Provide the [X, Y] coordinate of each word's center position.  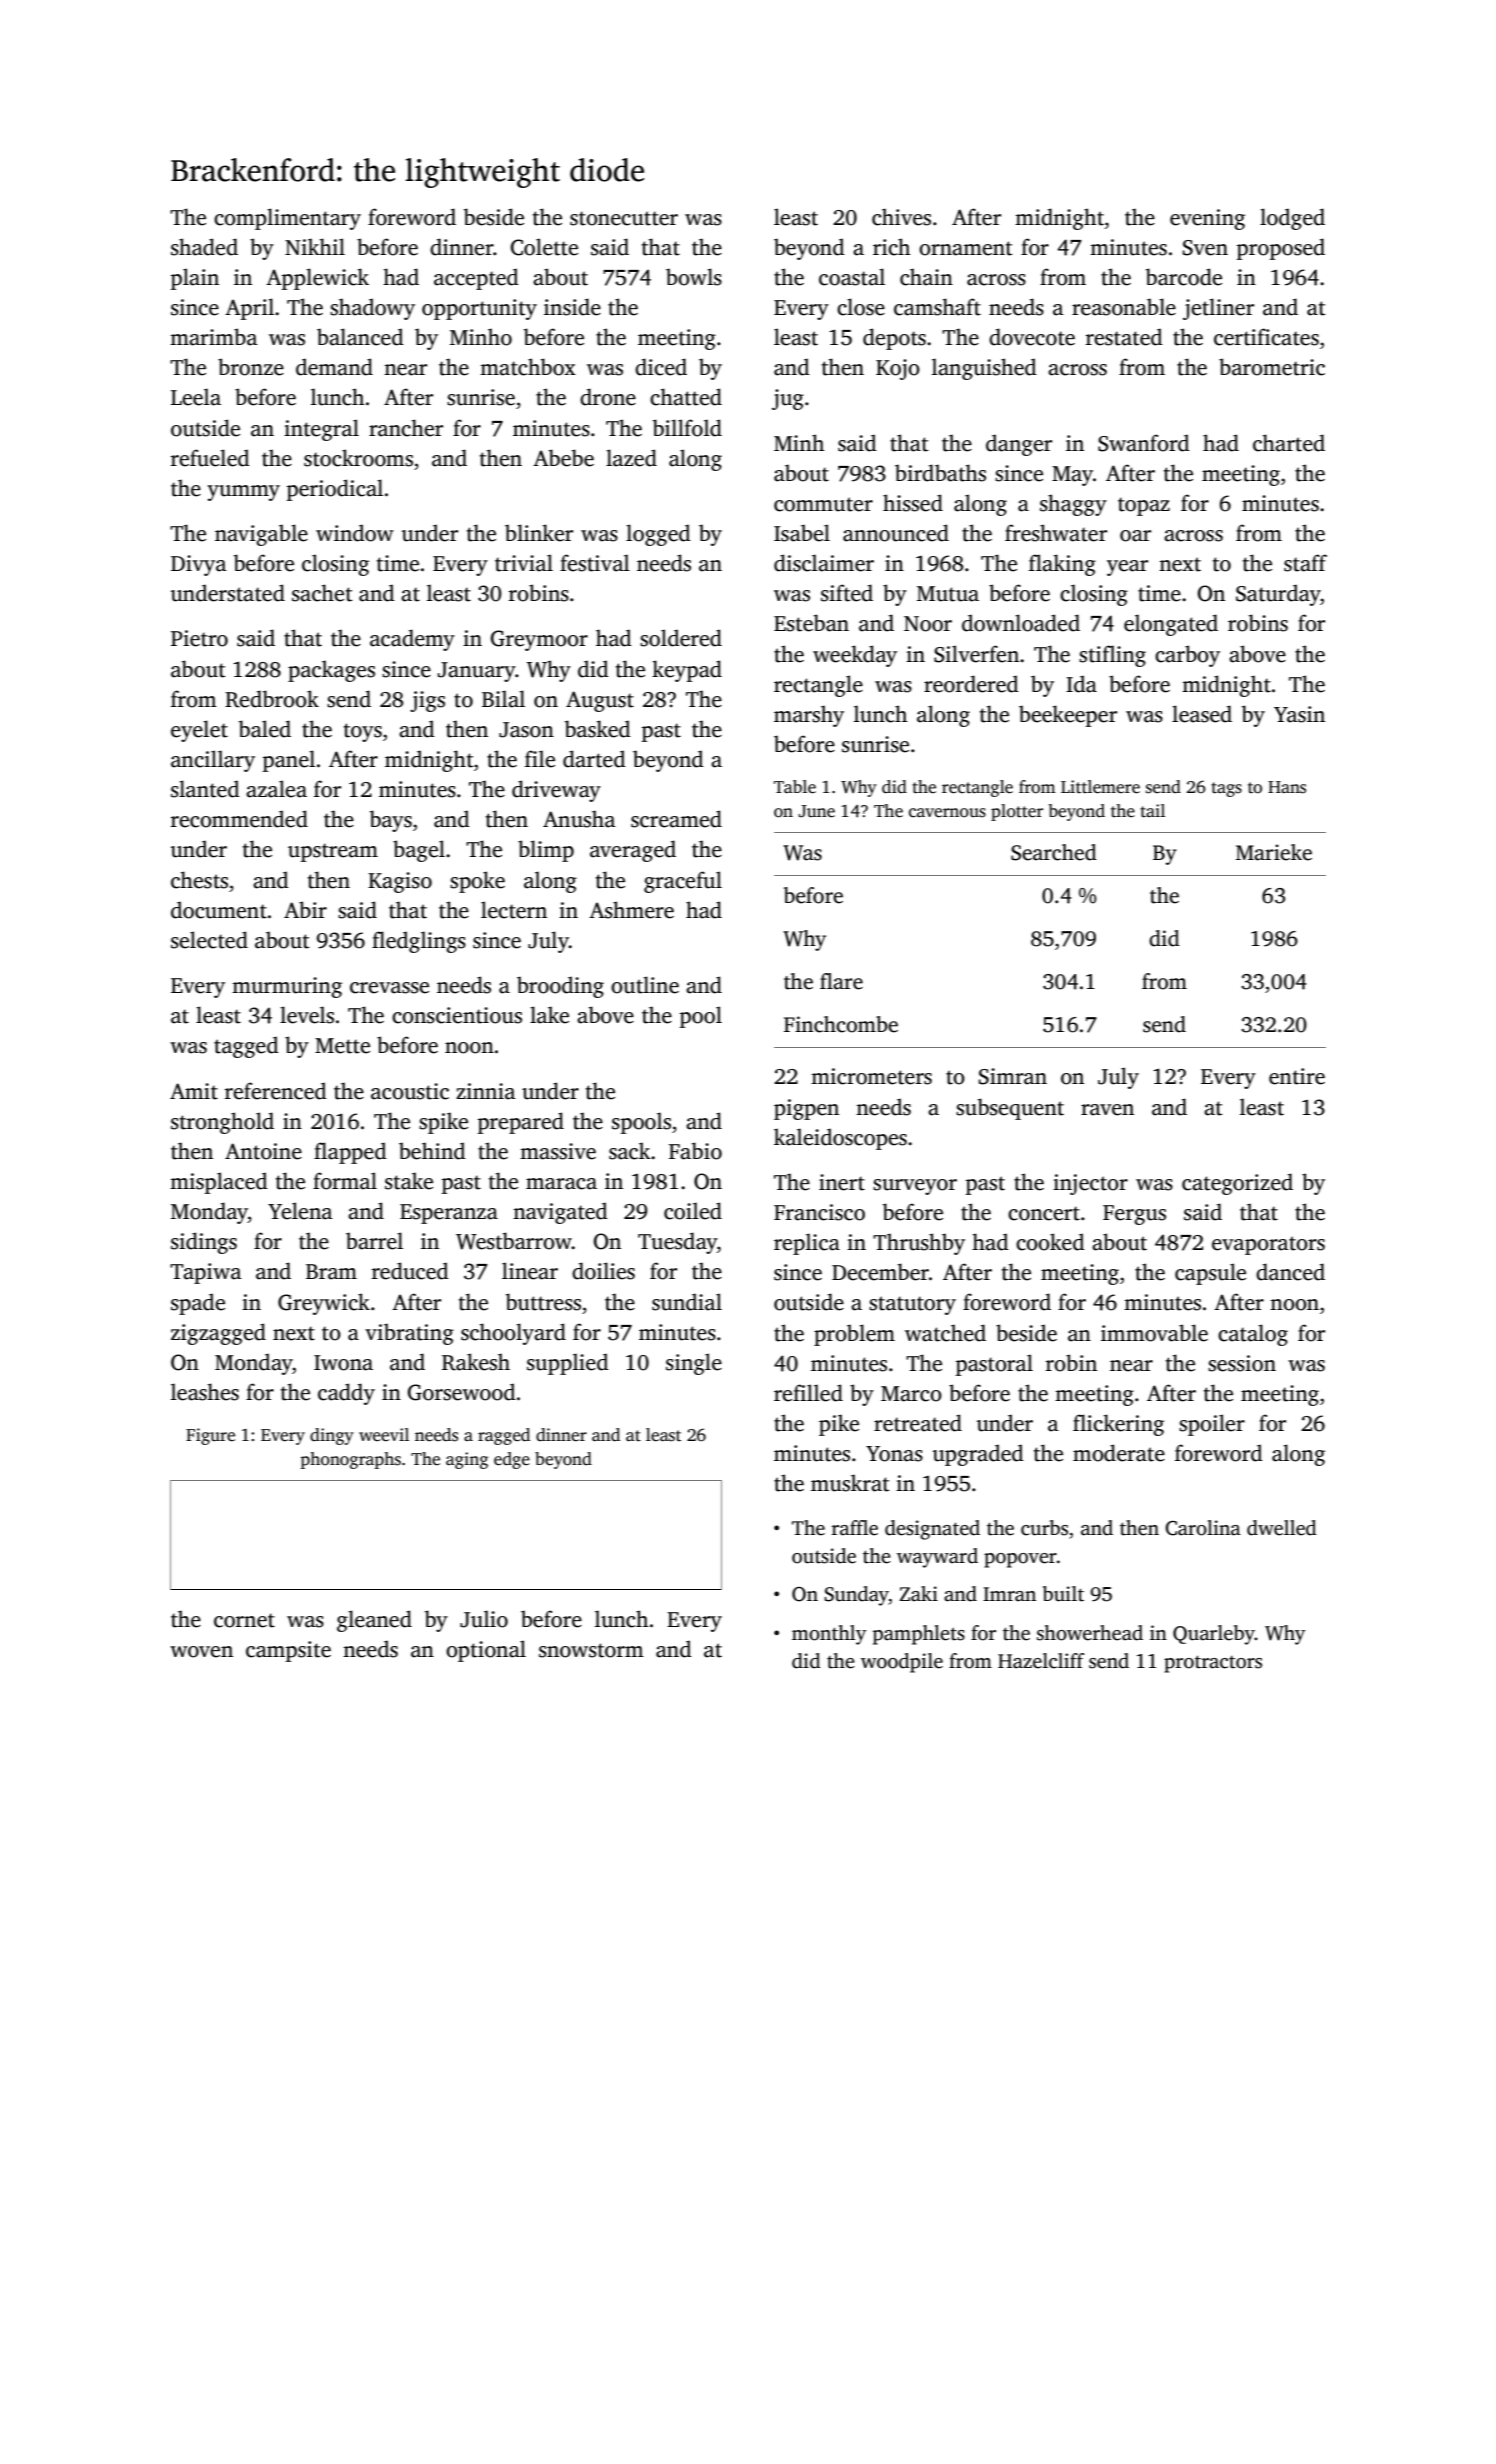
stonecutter [624, 218]
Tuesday [677, 1243]
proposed [1281, 249]
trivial [524, 563]
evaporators [1268, 1245]
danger [1019, 445]
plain [195, 279]
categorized [1237, 1184]
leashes [205, 1392]
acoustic [410, 1091]
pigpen [806, 1109]
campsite [288, 1651]
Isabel [802, 533]
